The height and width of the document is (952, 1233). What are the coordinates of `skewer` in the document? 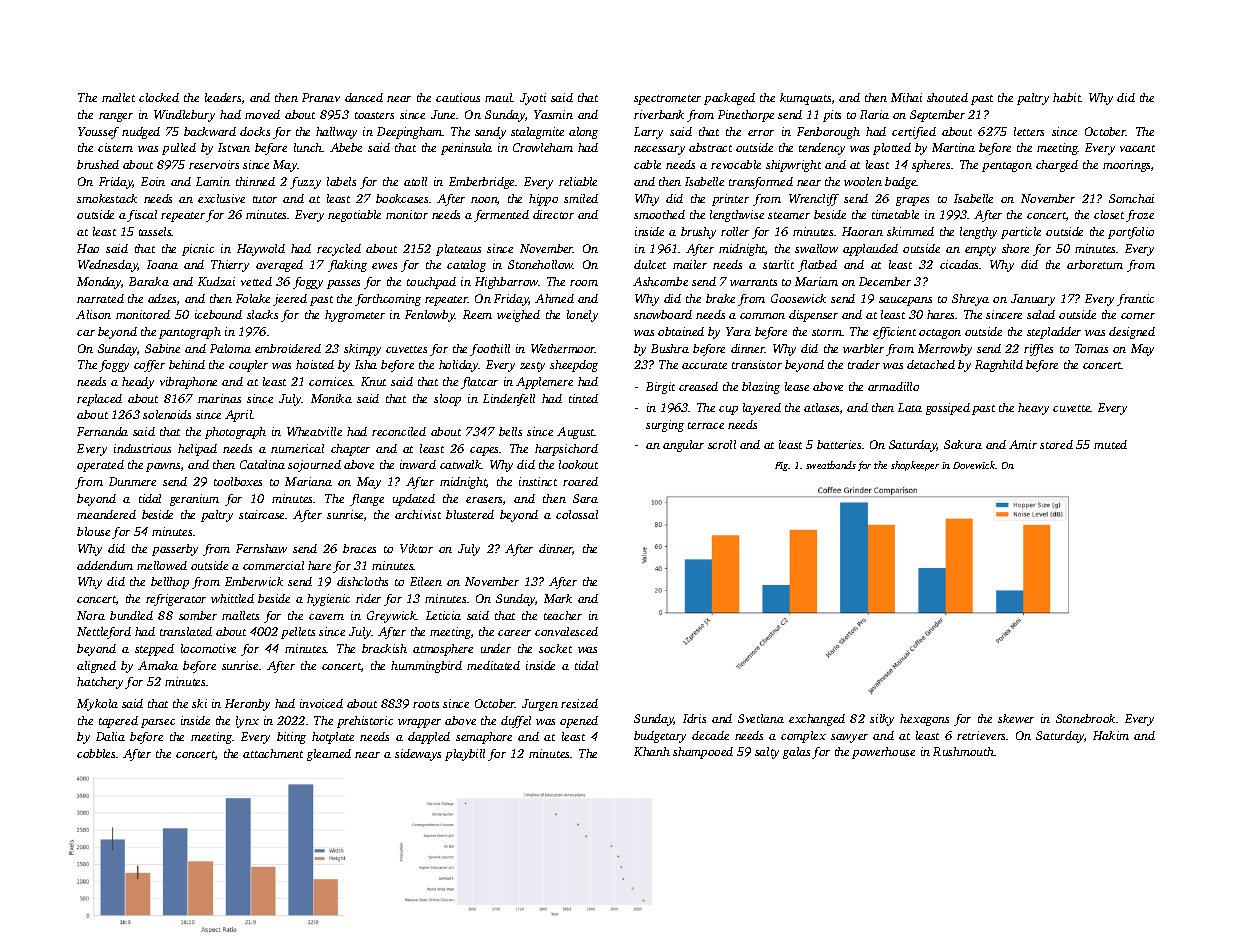 It's located at (1016, 718).
